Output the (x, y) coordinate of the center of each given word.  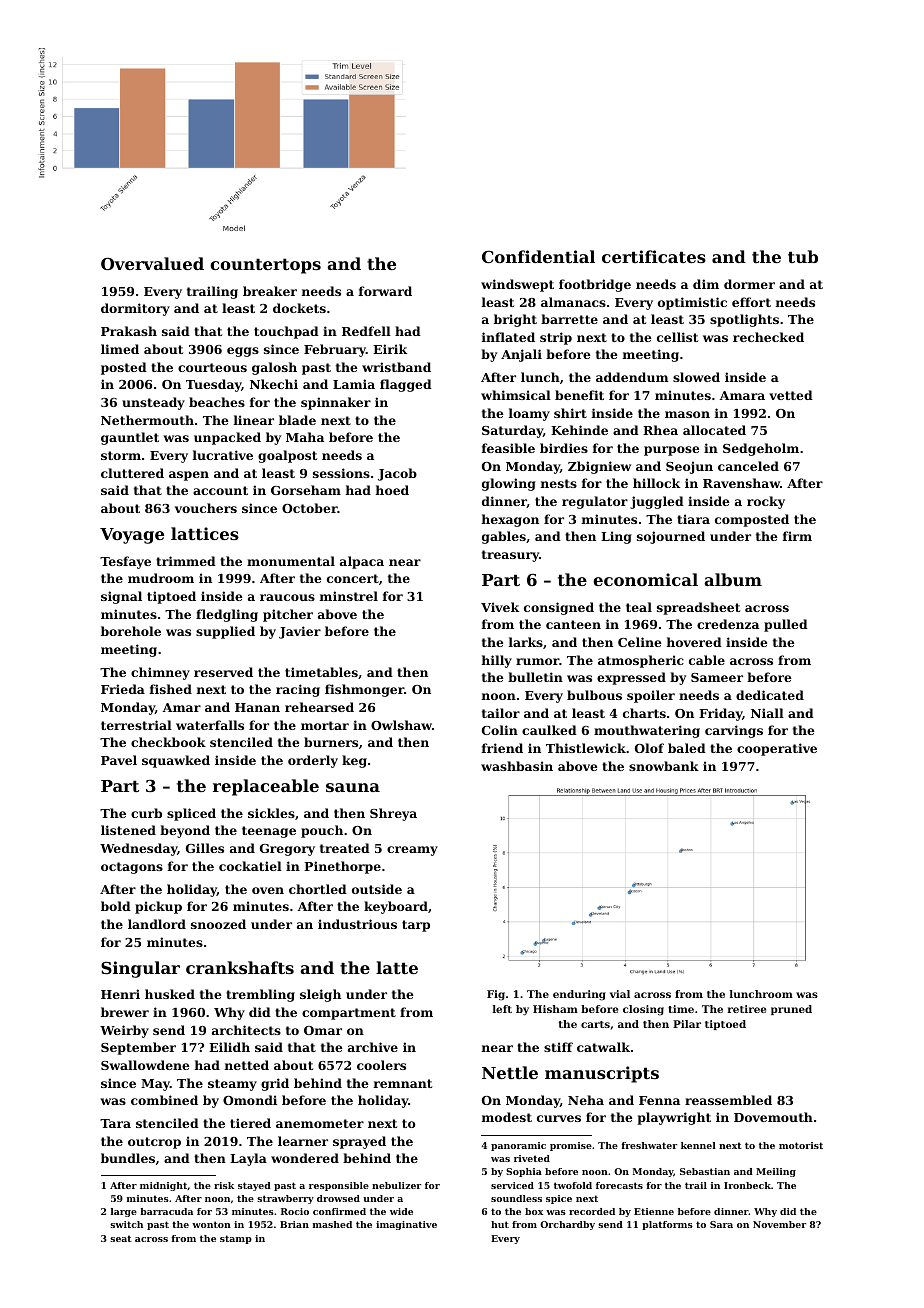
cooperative (777, 749)
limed (120, 349)
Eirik (390, 349)
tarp (416, 926)
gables (504, 537)
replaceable (266, 787)
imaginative (406, 1225)
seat (121, 1238)
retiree (747, 1009)
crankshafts (240, 967)
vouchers (206, 508)
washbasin (517, 766)
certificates (654, 256)
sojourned (671, 537)
